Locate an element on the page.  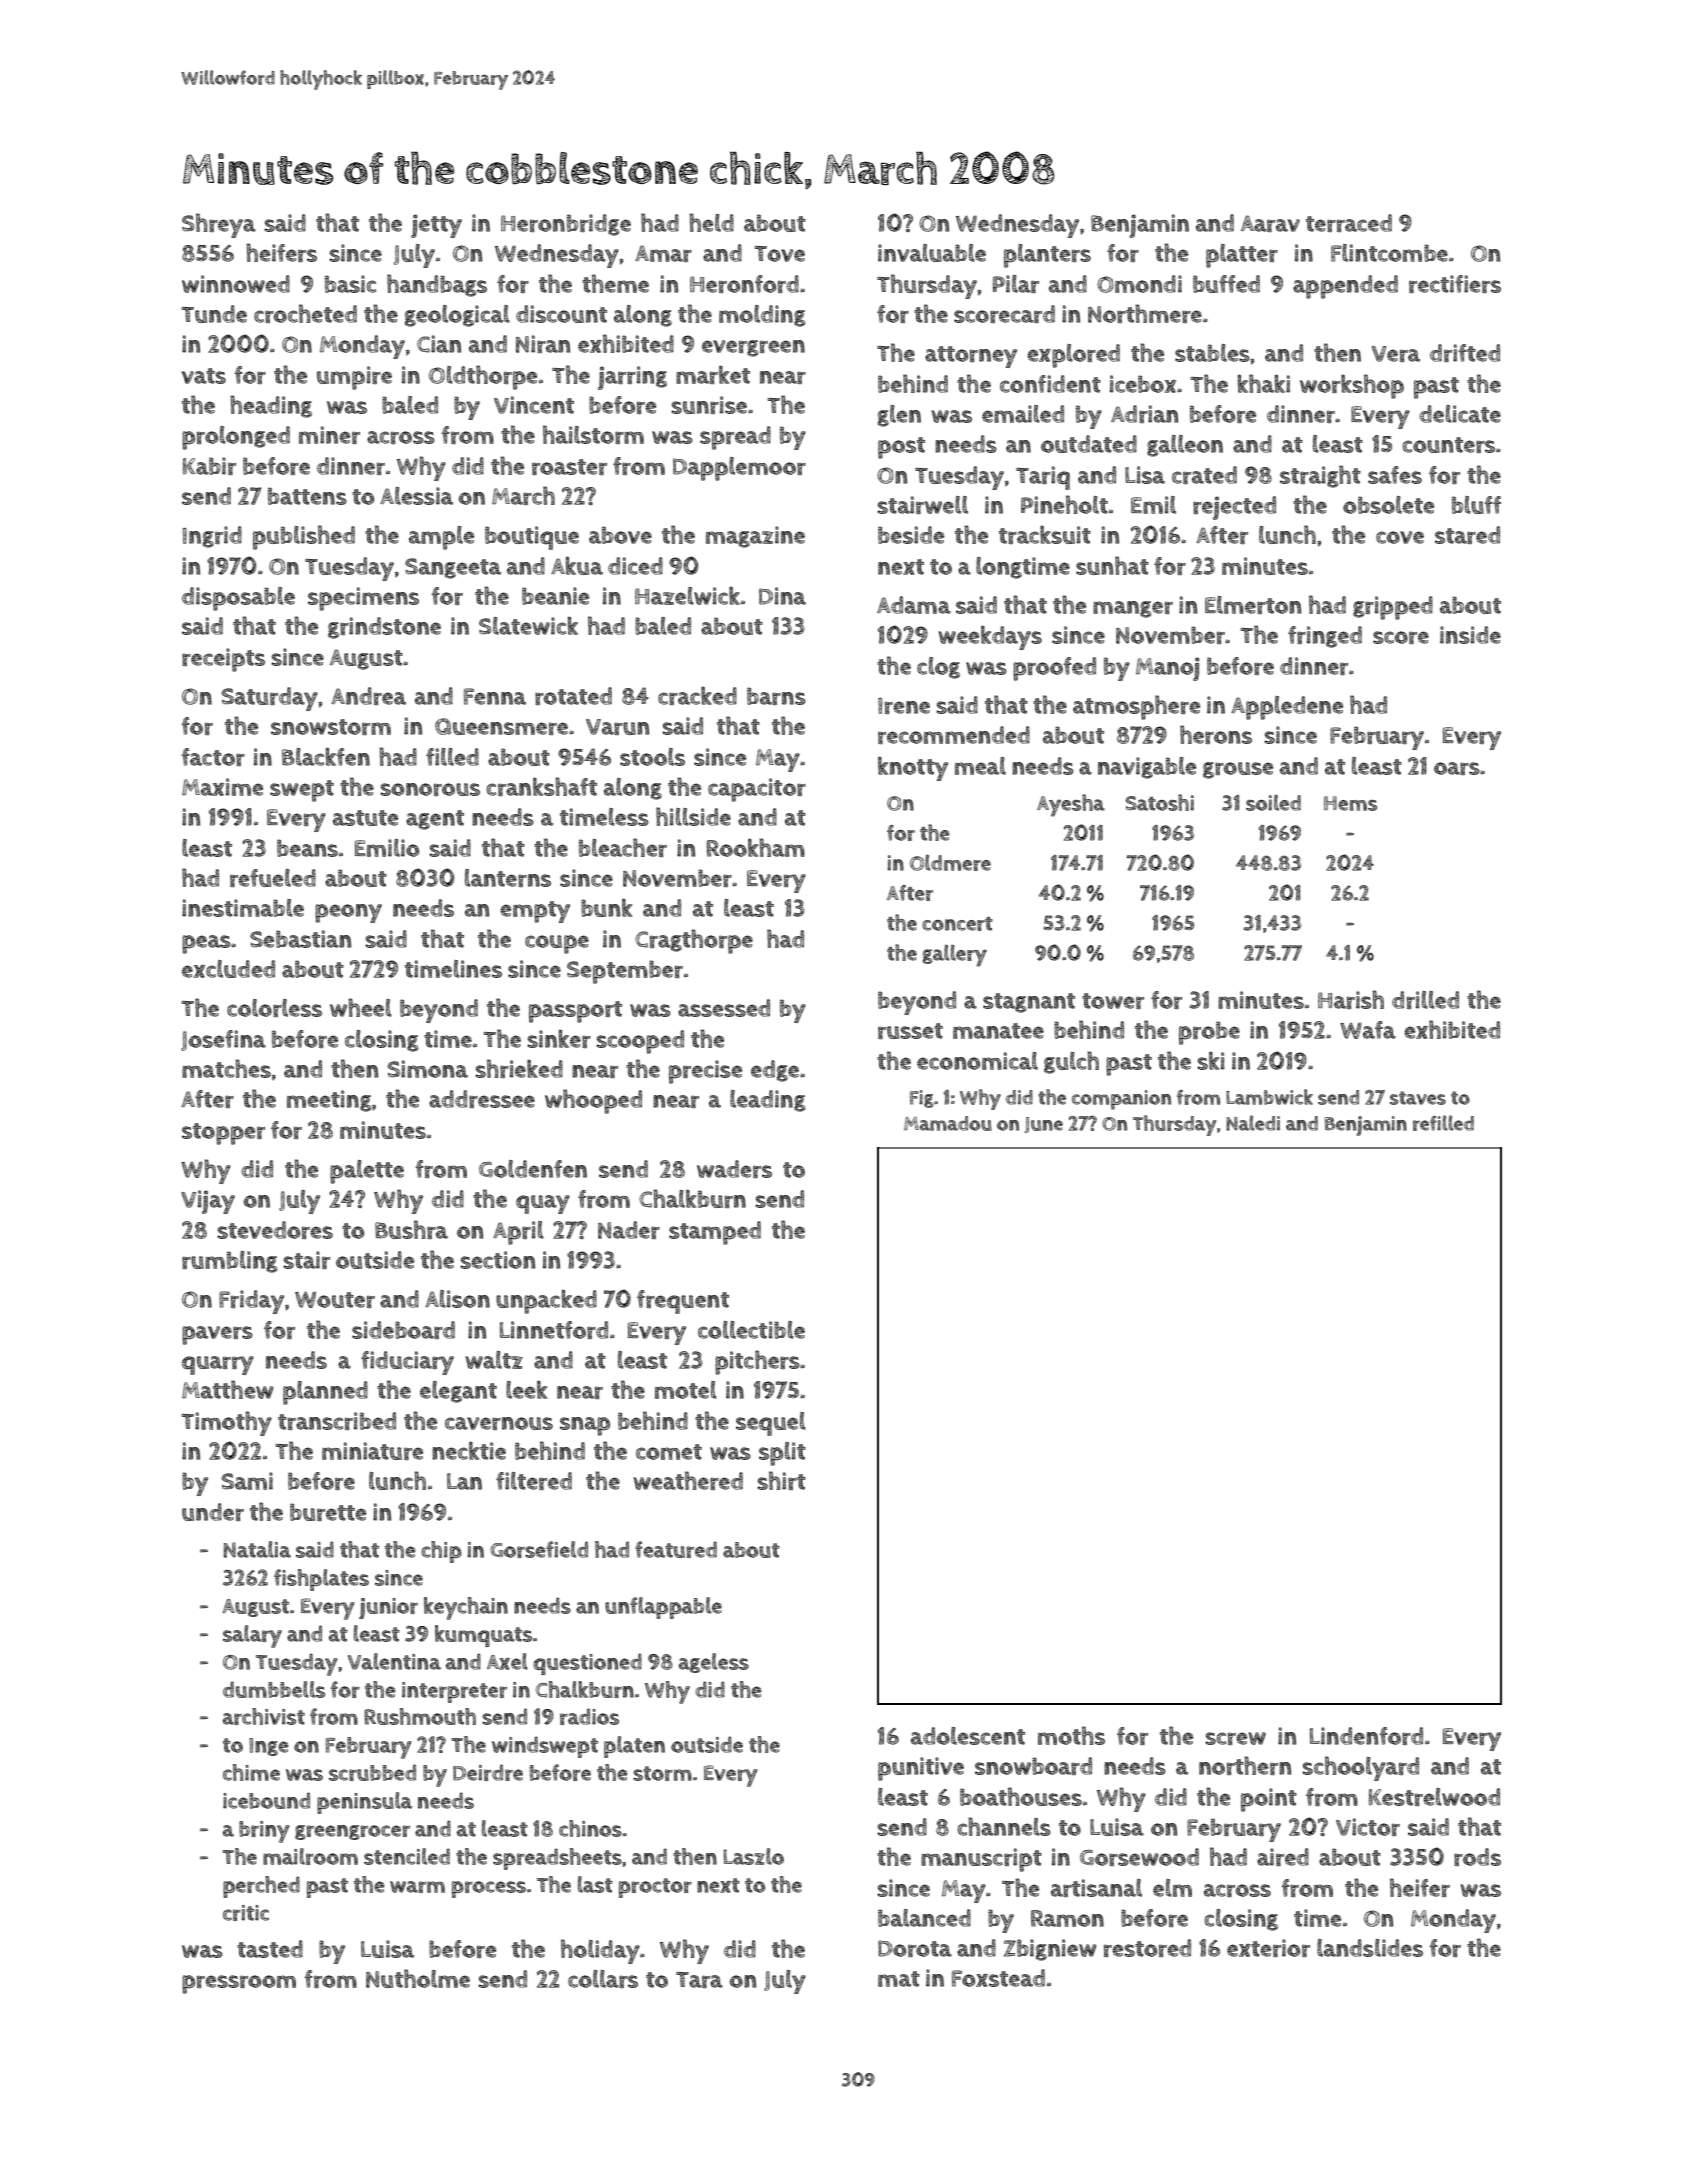
Aarav is located at coordinates (1270, 223).
